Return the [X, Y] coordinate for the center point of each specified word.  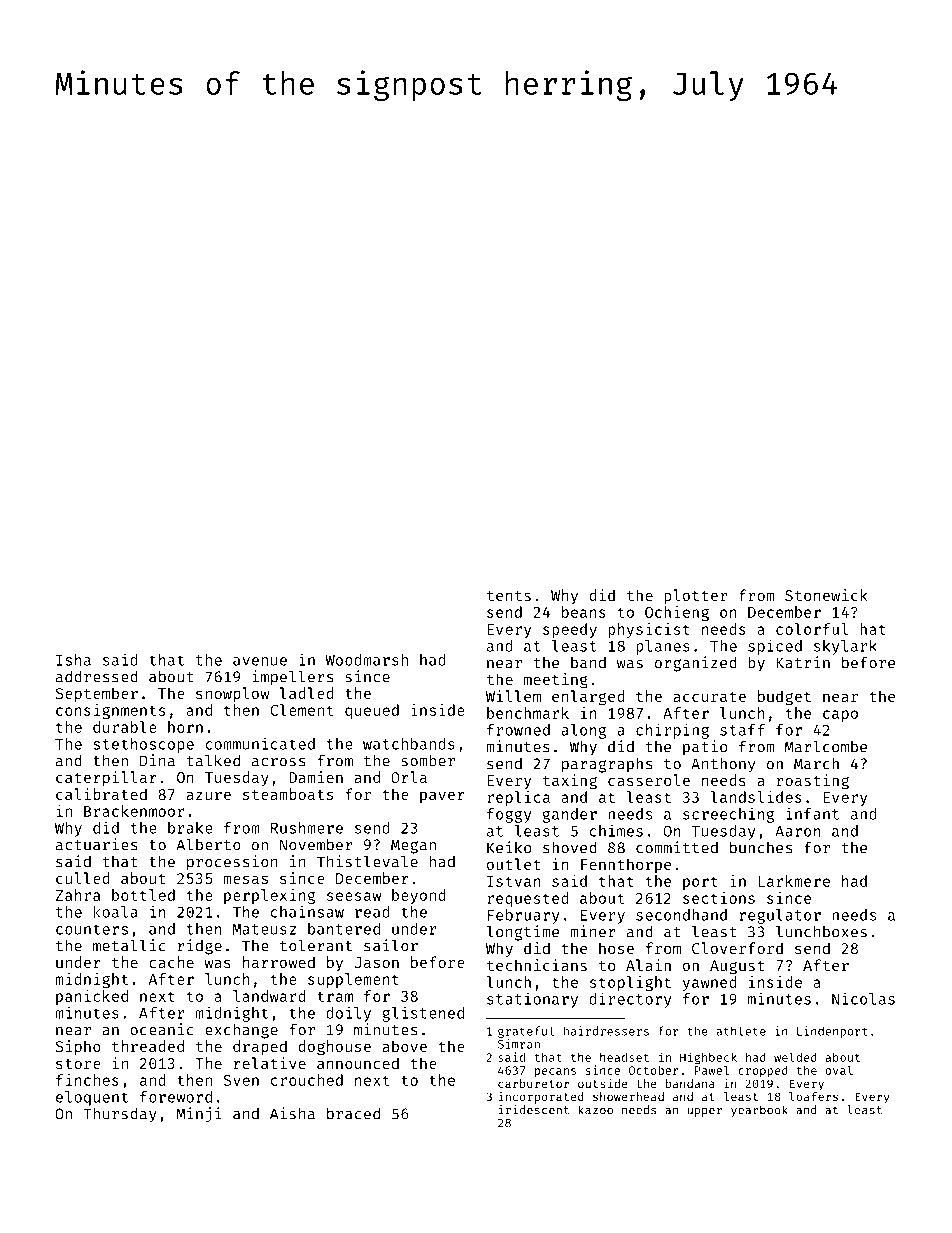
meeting [556, 681]
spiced [775, 647]
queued [372, 711]
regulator [780, 916]
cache [171, 962]
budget [784, 698]
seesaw [354, 896]
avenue [260, 661]
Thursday [120, 1115]
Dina [157, 760]
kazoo [595, 1110]
